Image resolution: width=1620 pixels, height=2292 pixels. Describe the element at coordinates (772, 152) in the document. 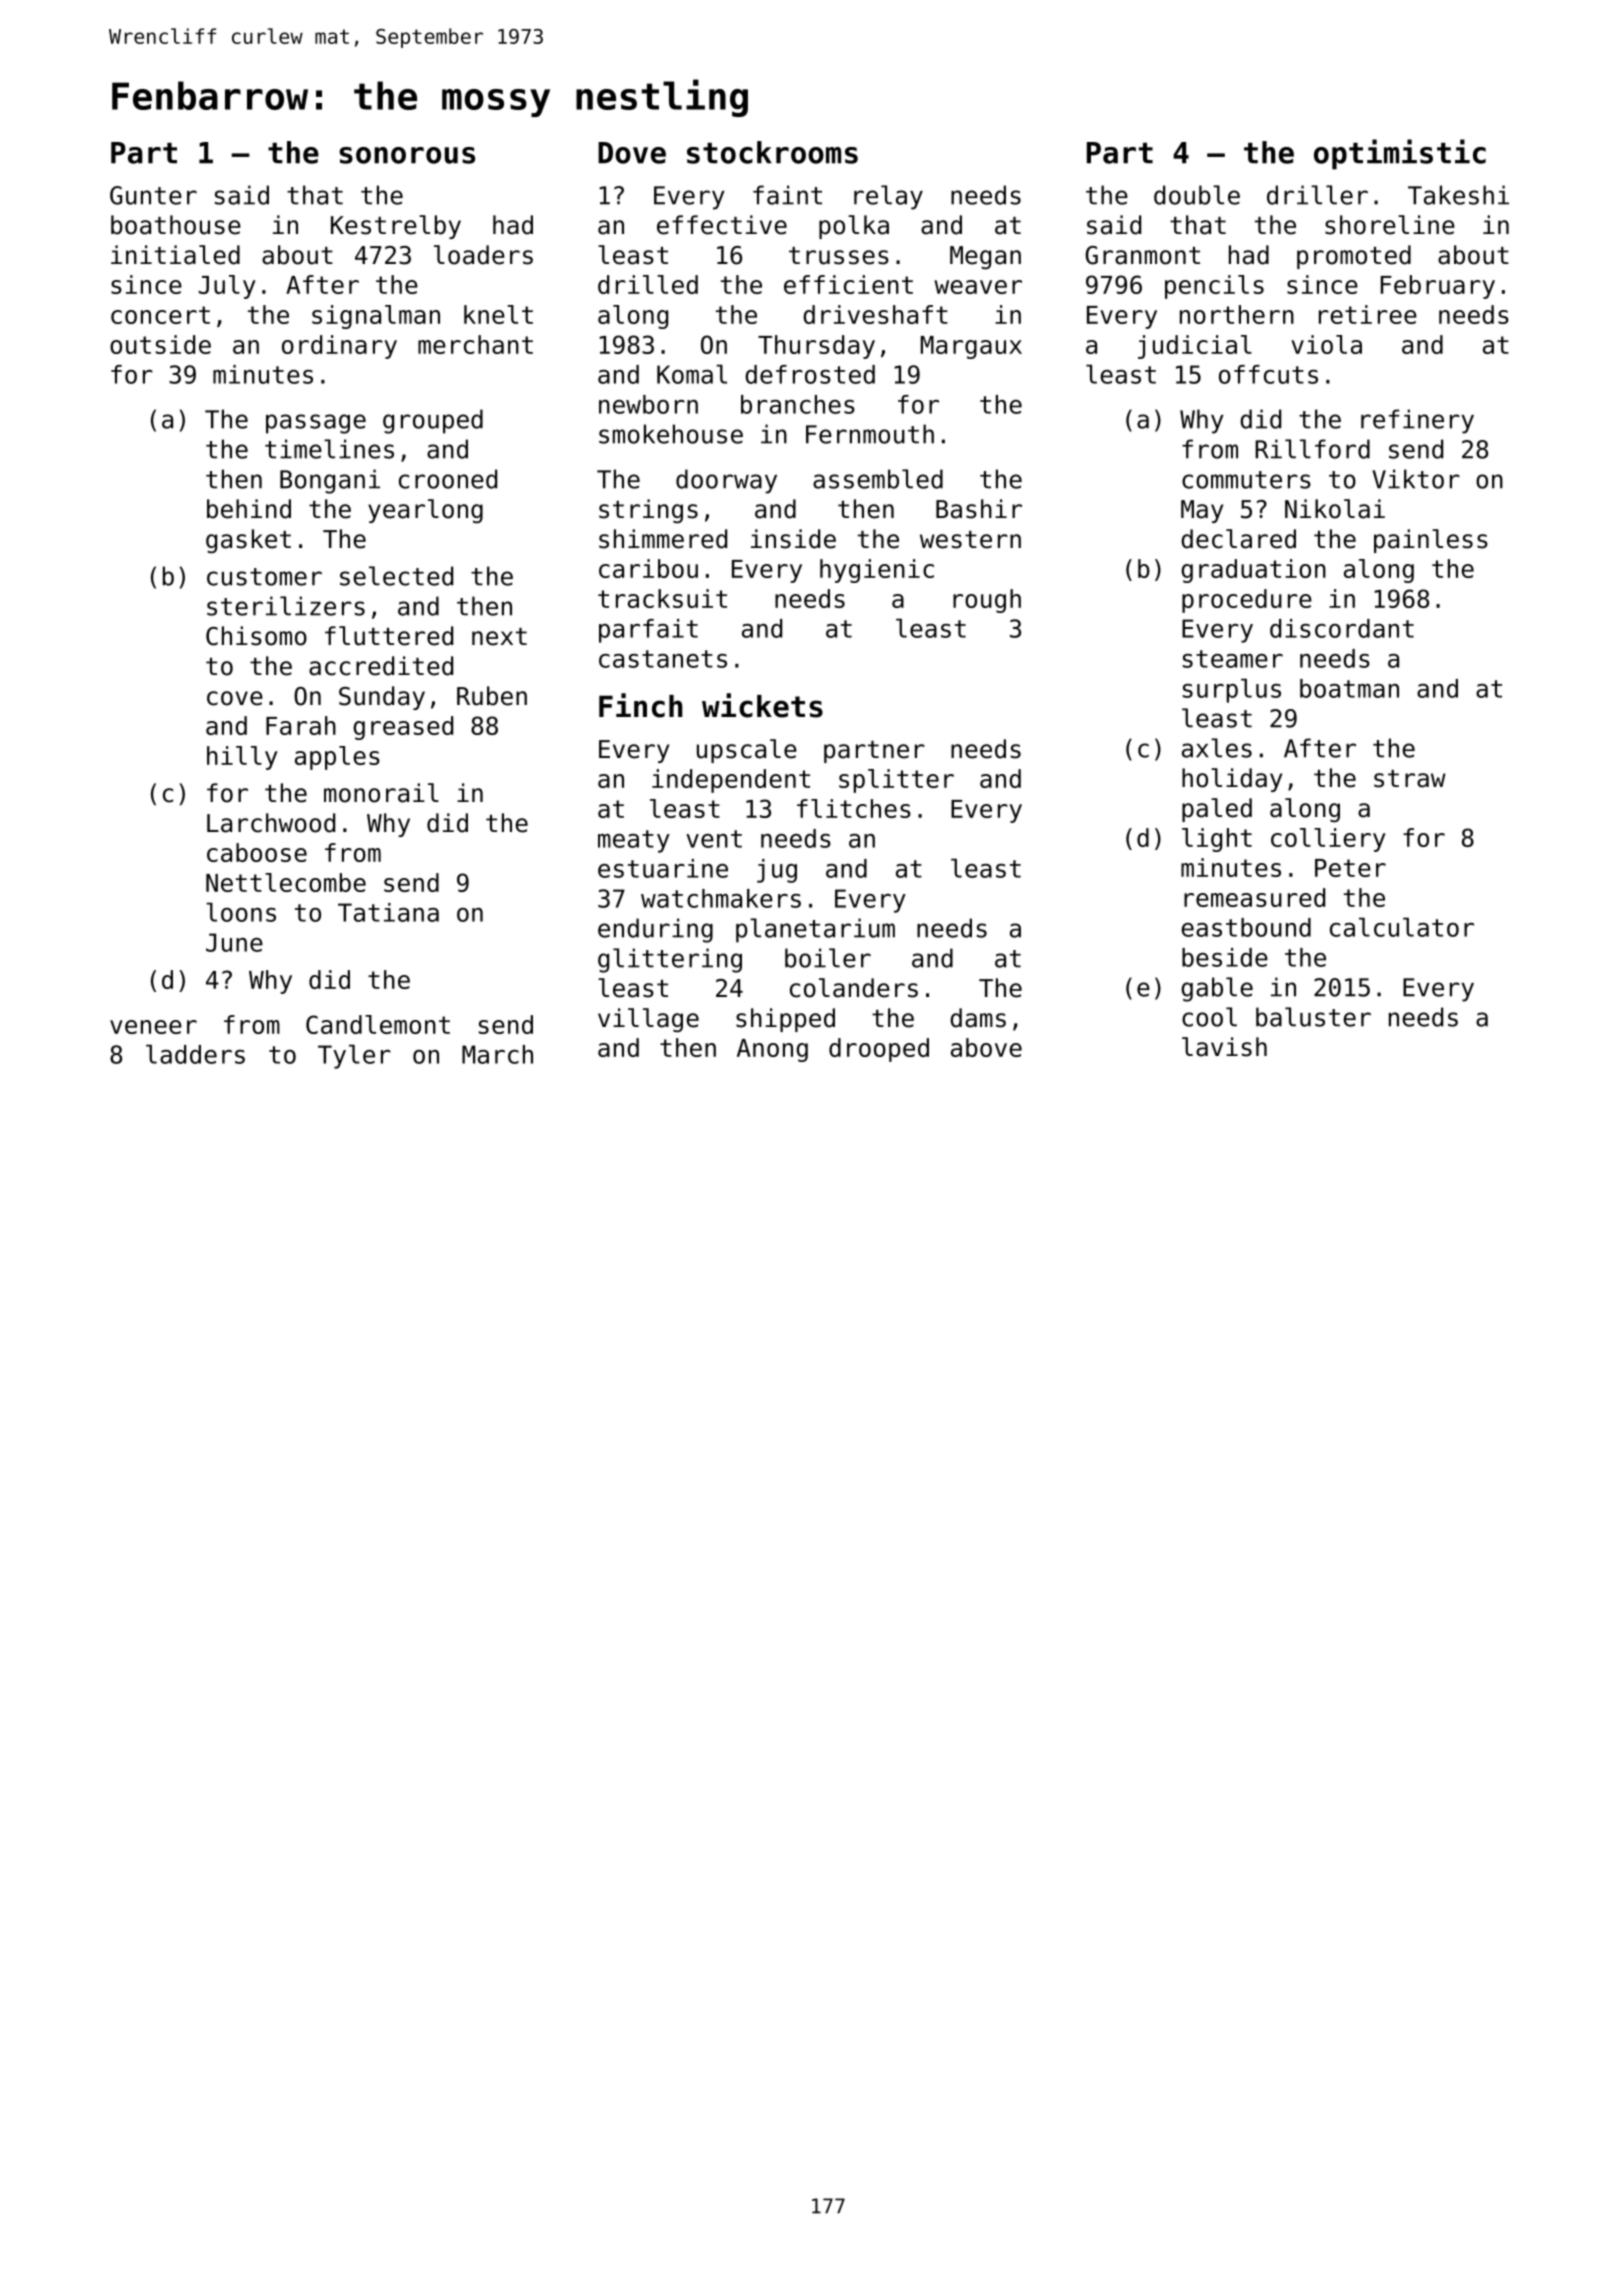

I see `stockrooms` at that location.
